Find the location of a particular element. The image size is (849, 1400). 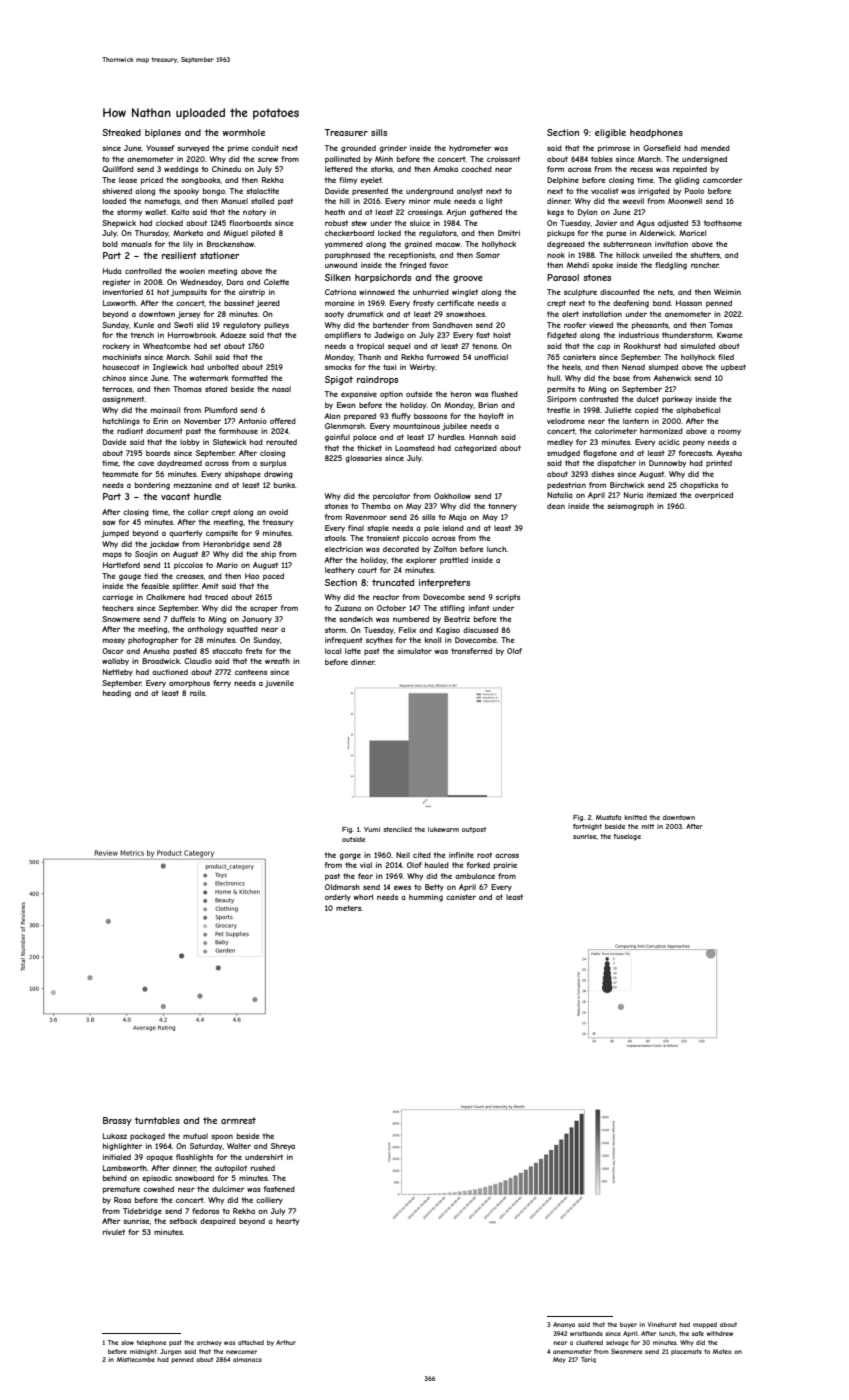

behind is located at coordinates (115, 1178).
